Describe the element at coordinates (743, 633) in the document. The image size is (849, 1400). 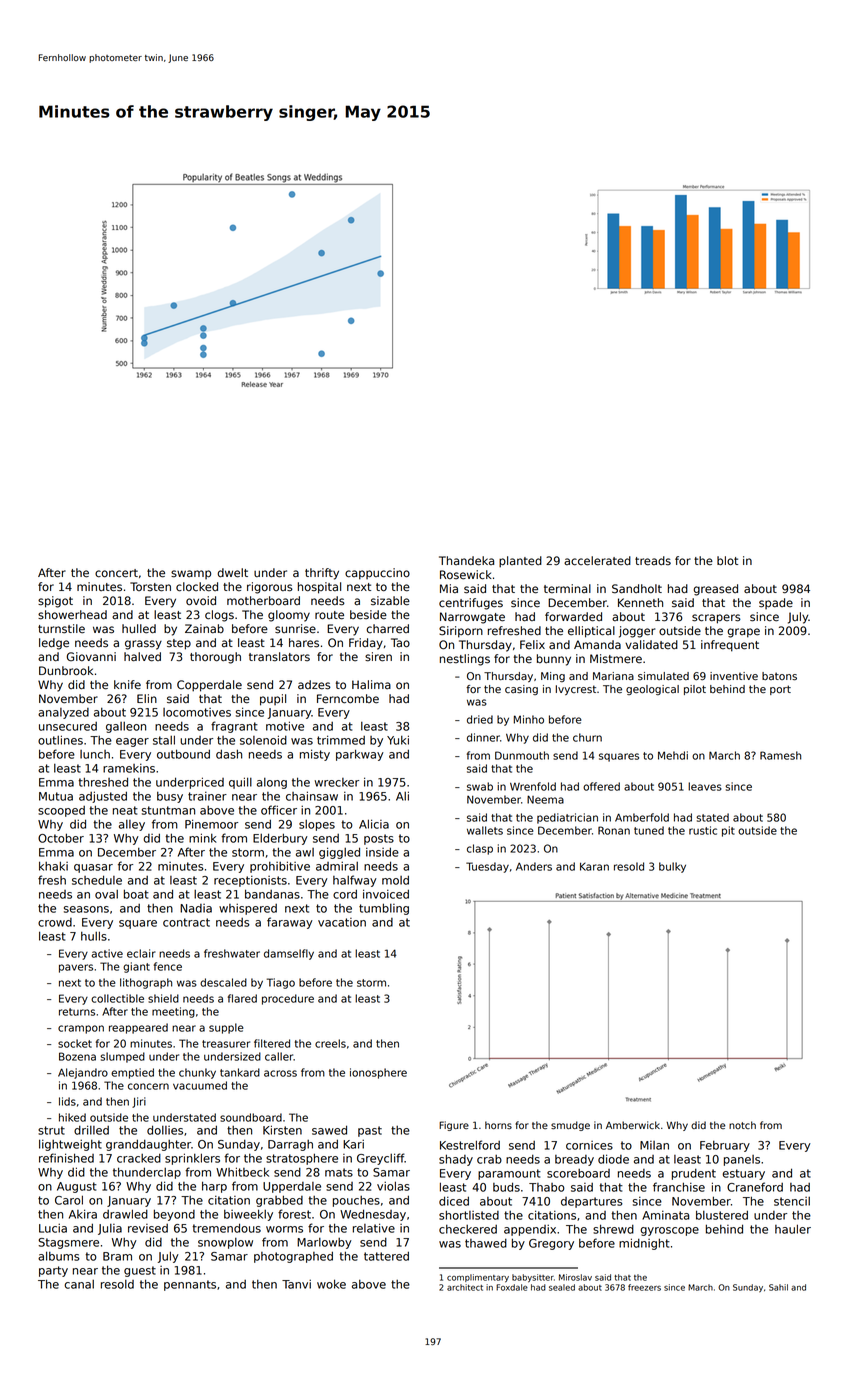
I see `grape` at that location.
